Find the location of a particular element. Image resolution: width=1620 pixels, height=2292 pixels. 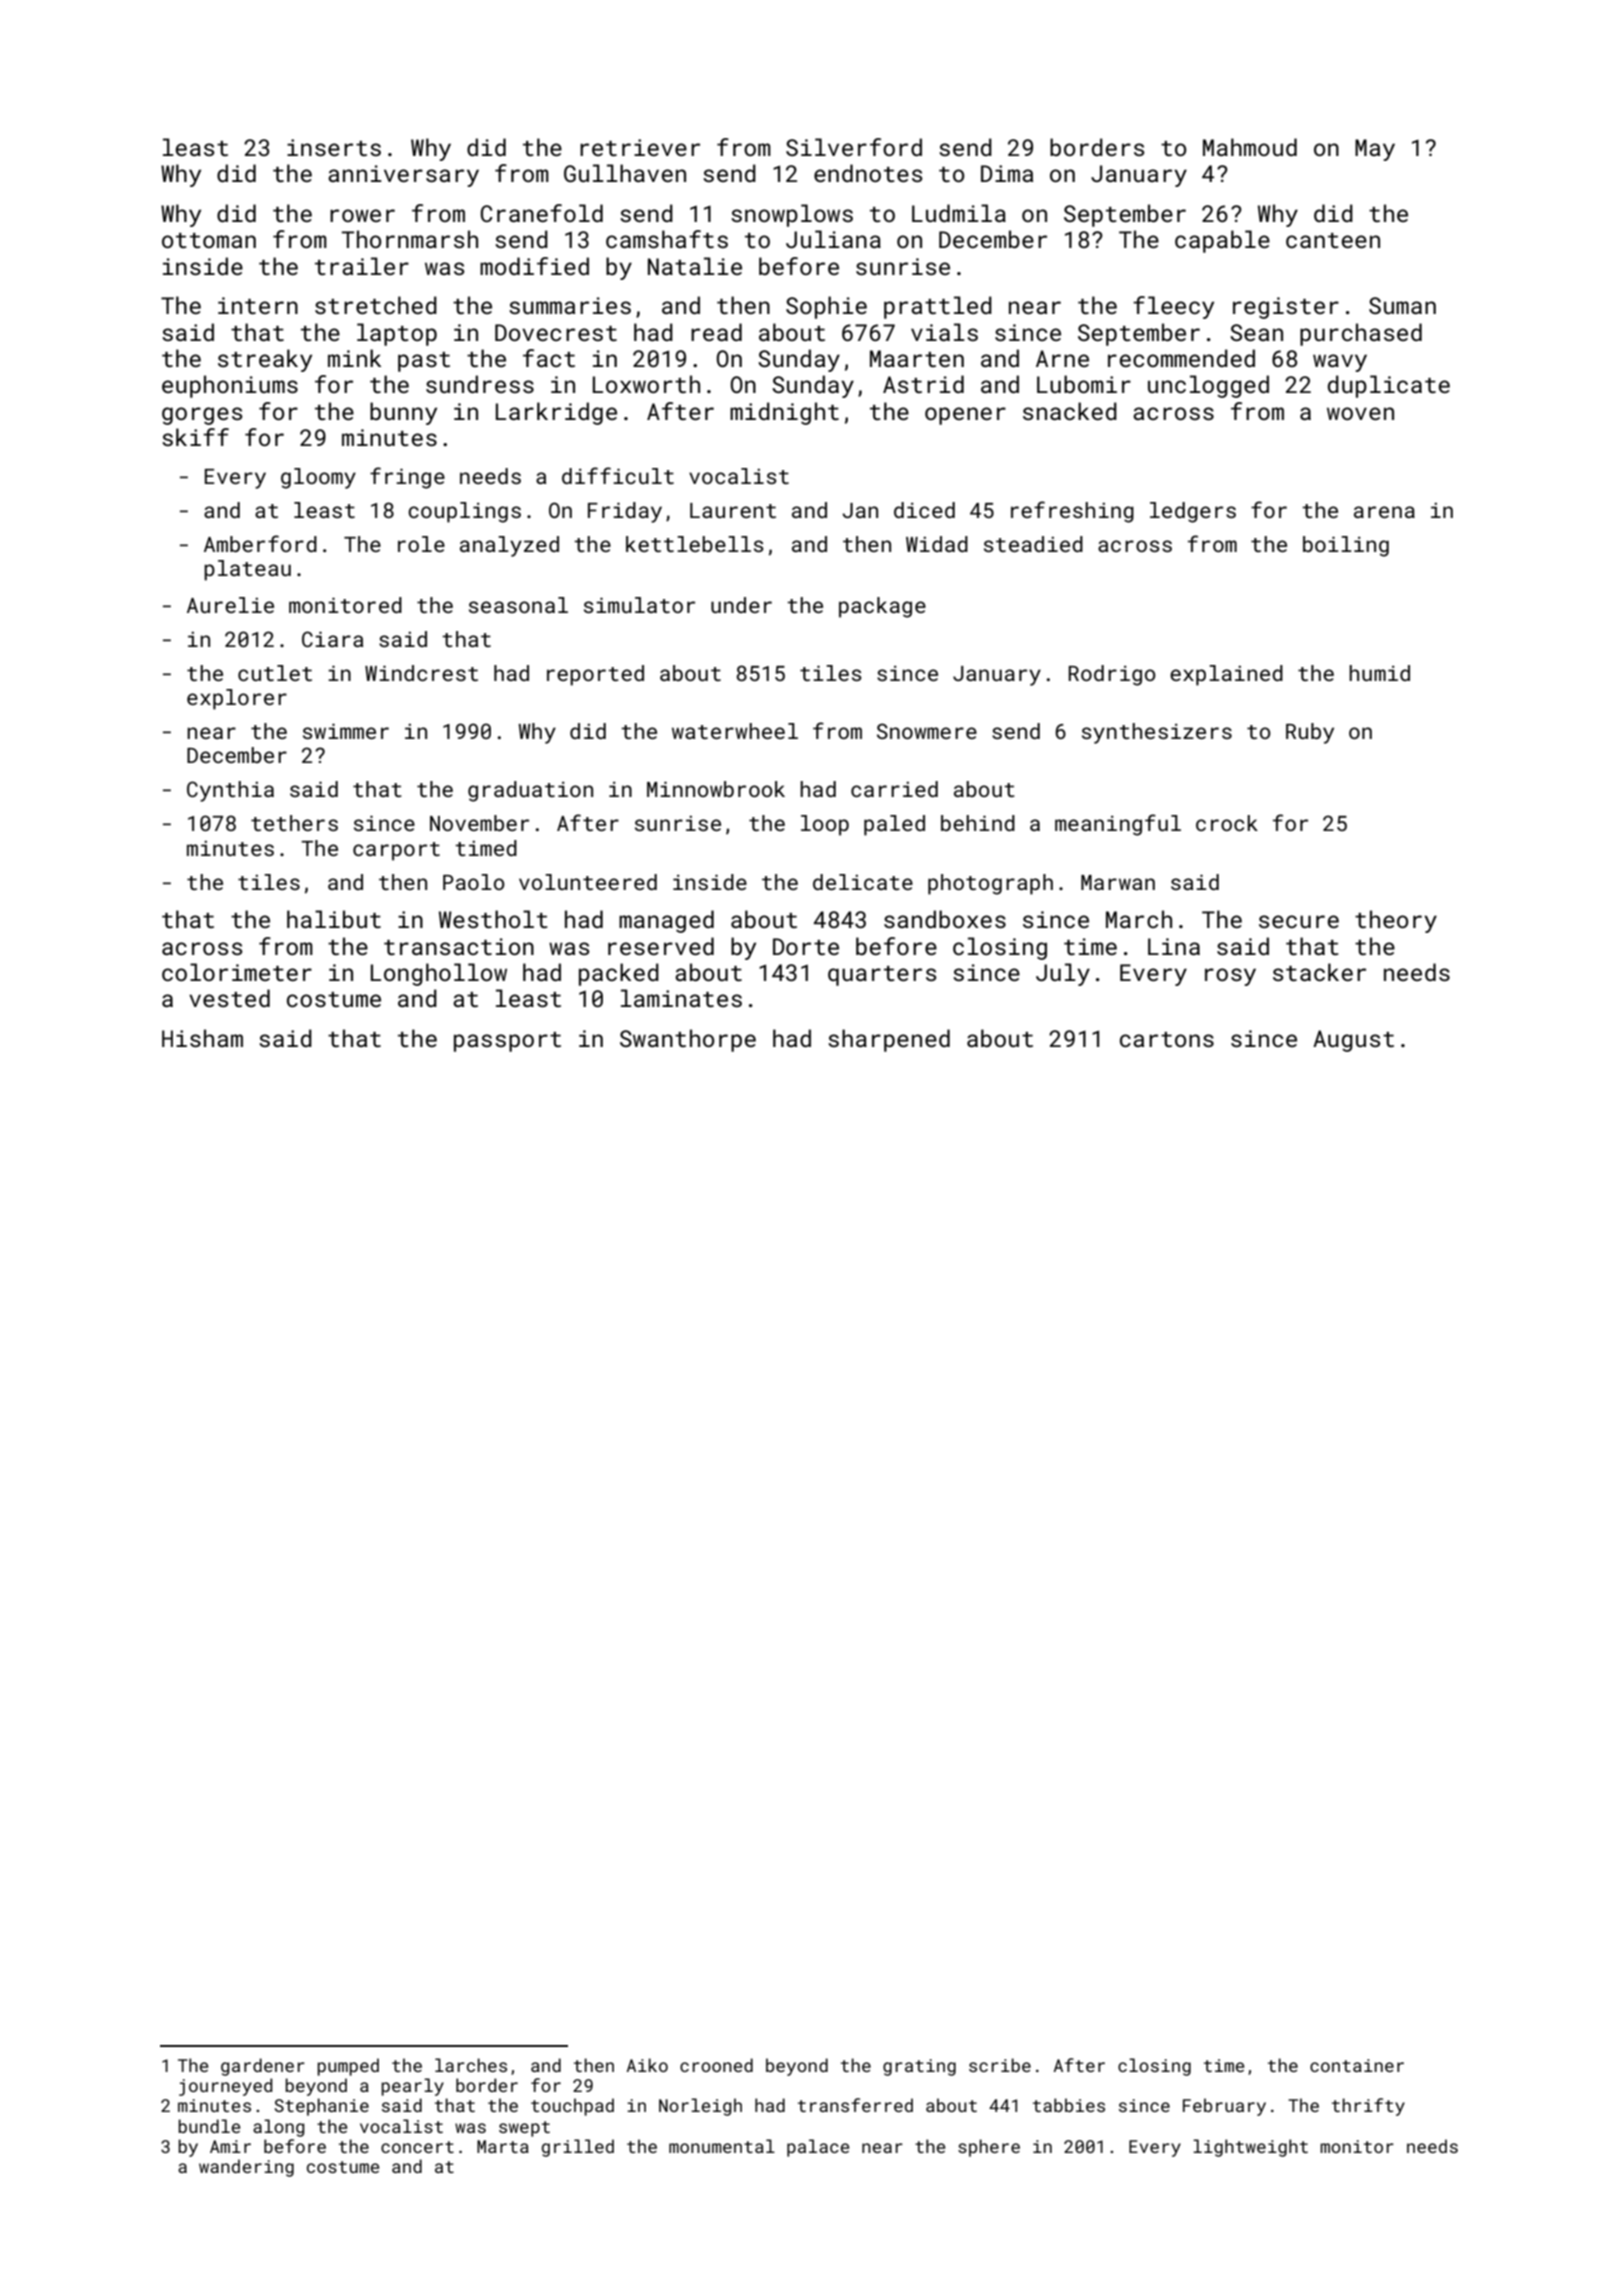

canteen is located at coordinates (1333, 240).
